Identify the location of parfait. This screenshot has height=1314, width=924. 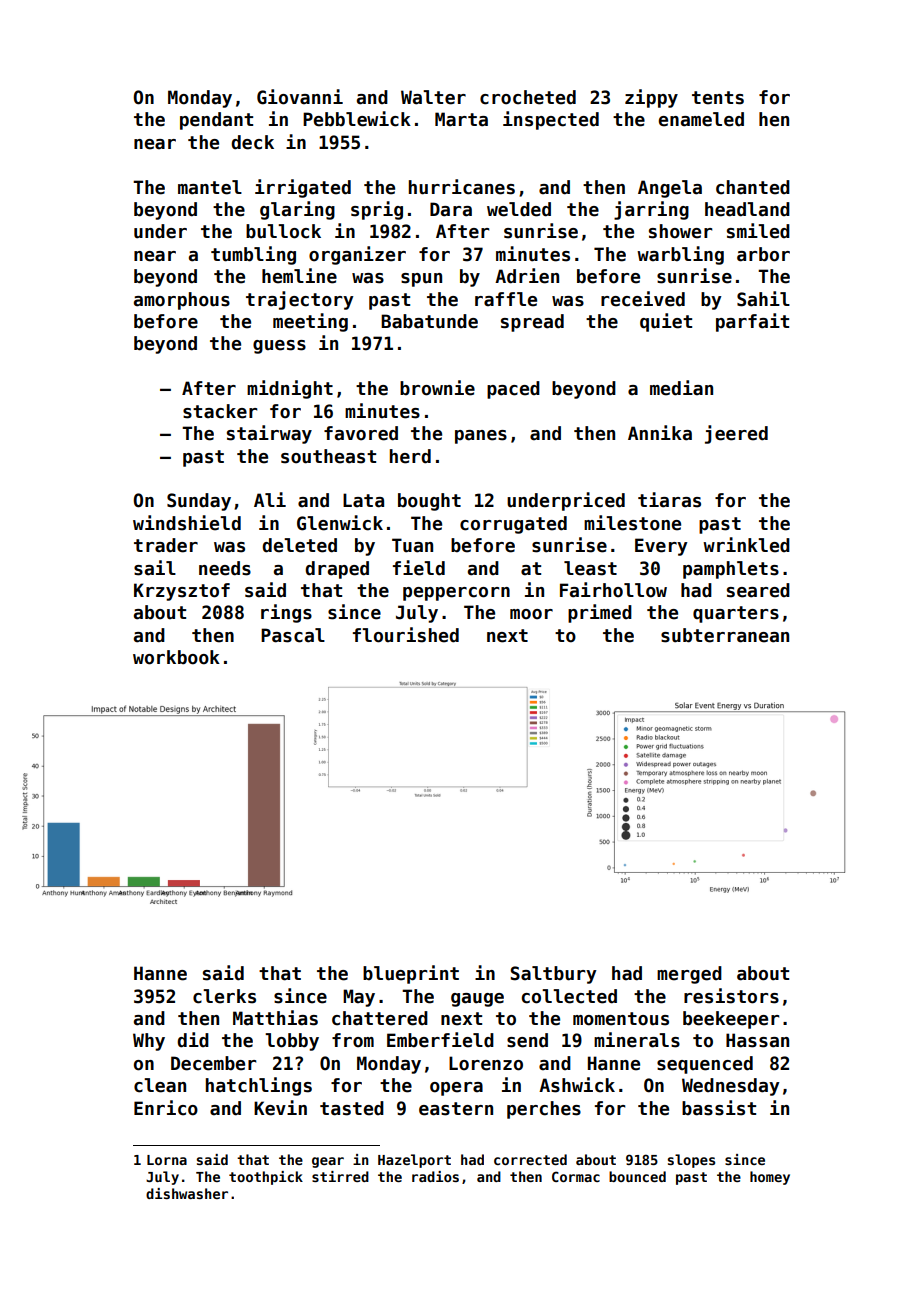
(752, 322).
